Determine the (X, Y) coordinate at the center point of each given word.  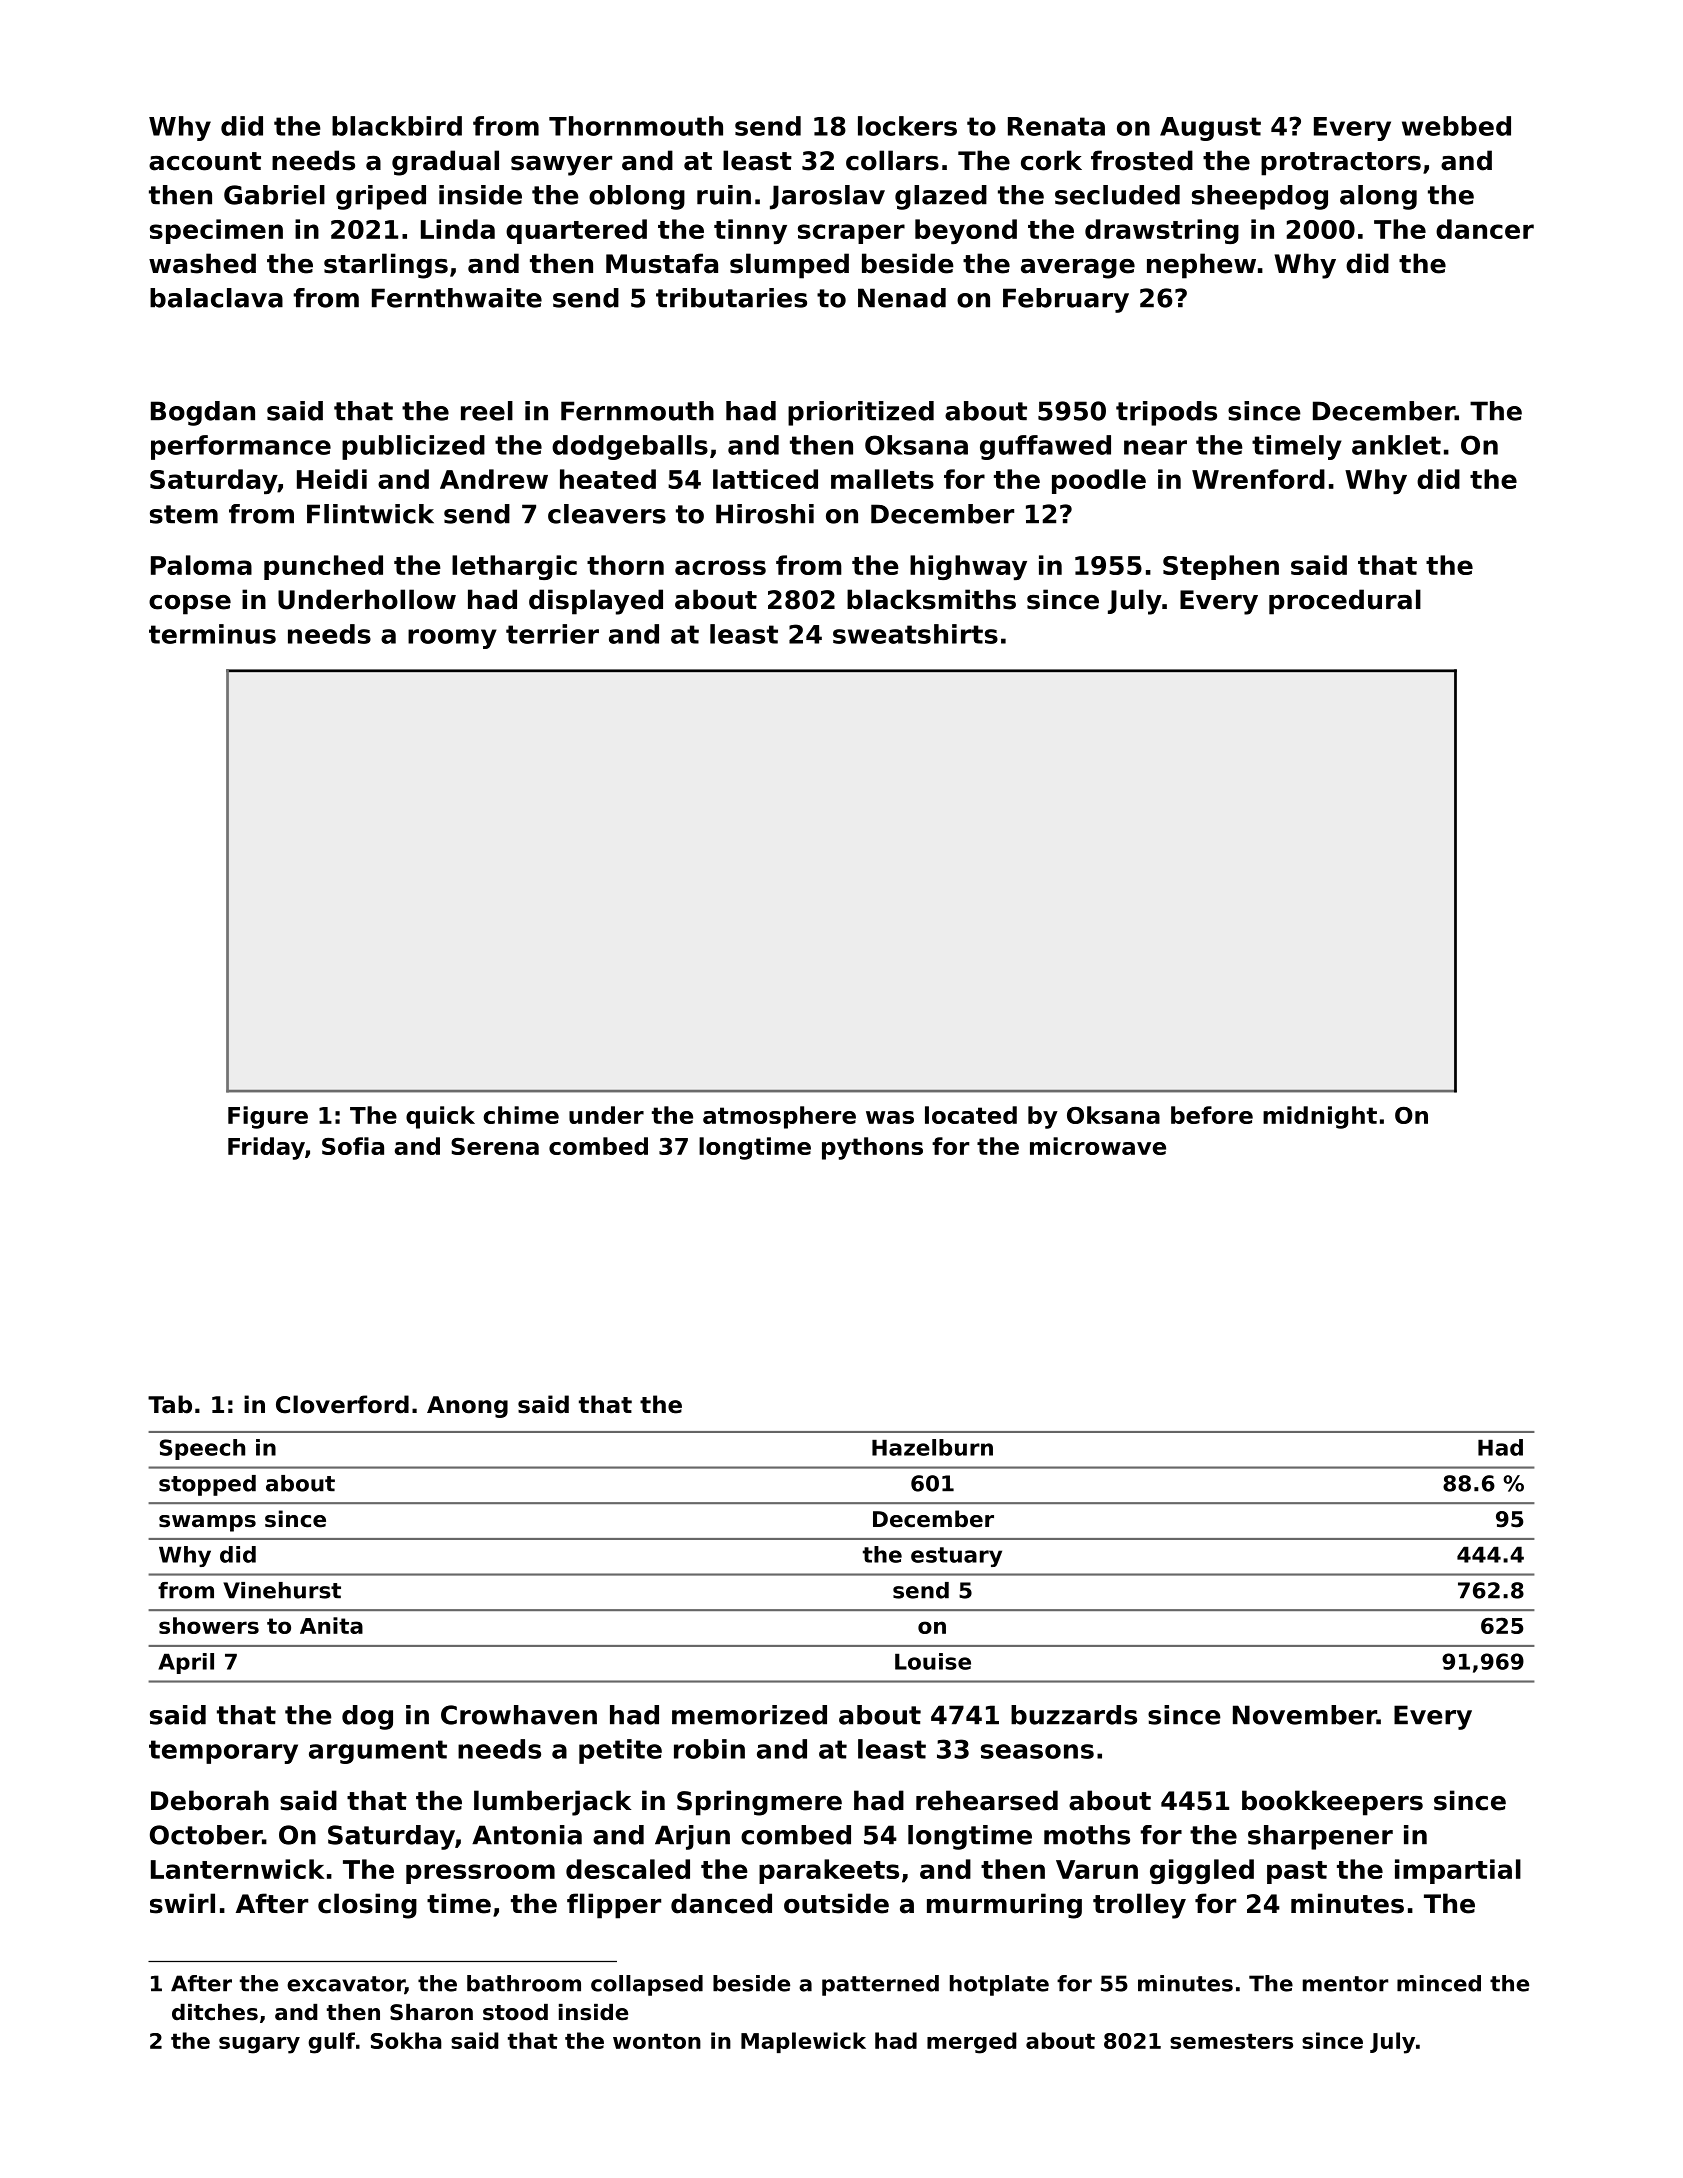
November (1305, 1715)
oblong (637, 197)
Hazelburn (932, 1447)
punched (323, 567)
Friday (266, 1148)
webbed (1456, 126)
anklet (1396, 445)
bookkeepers (1332, 1803)
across (720, 567)
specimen (216, 231)
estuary (956, 1557)
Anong (467, 1407)
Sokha (406, 2040)
